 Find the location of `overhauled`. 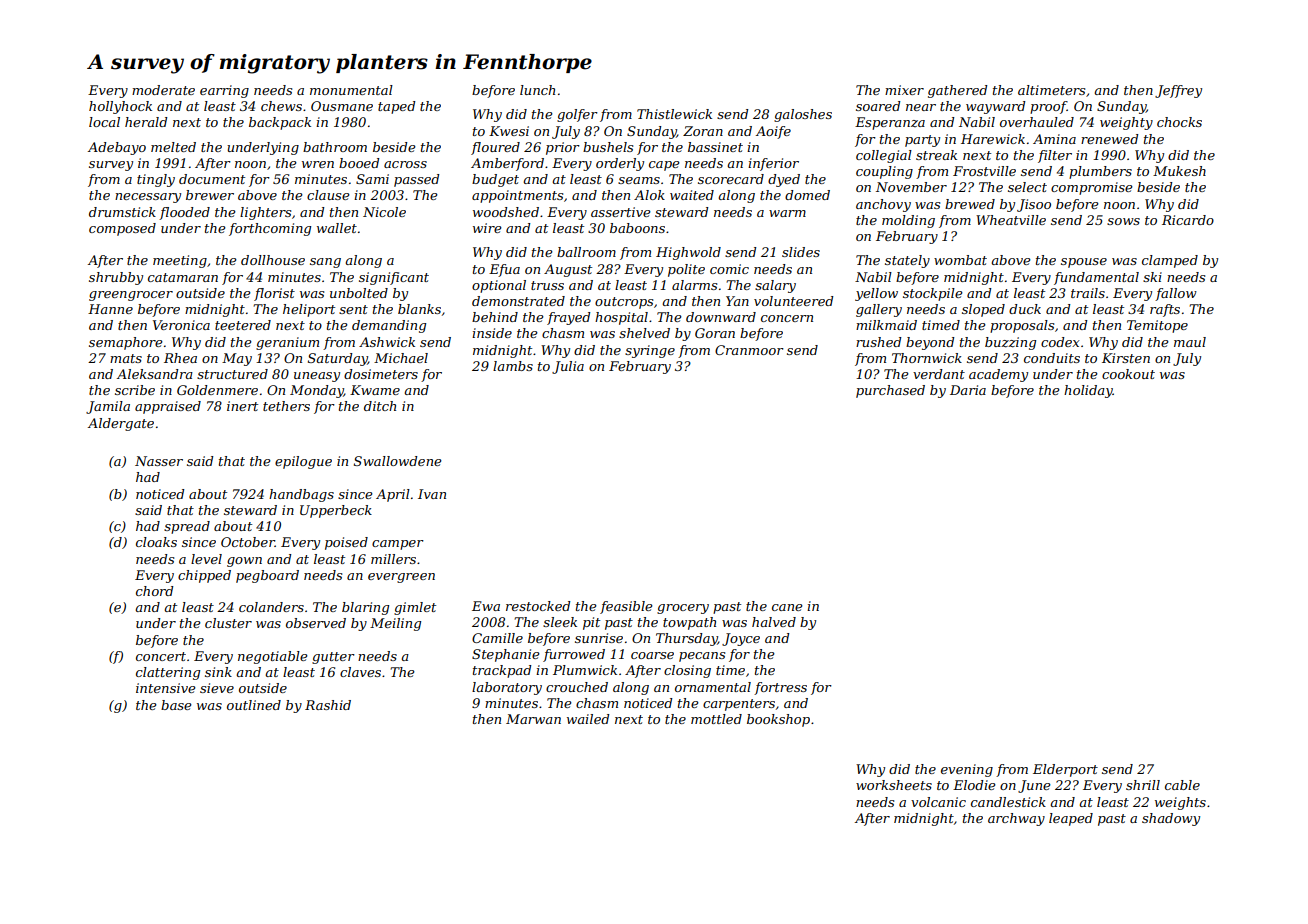

overhauled is located at coordinates (1037, 122).
